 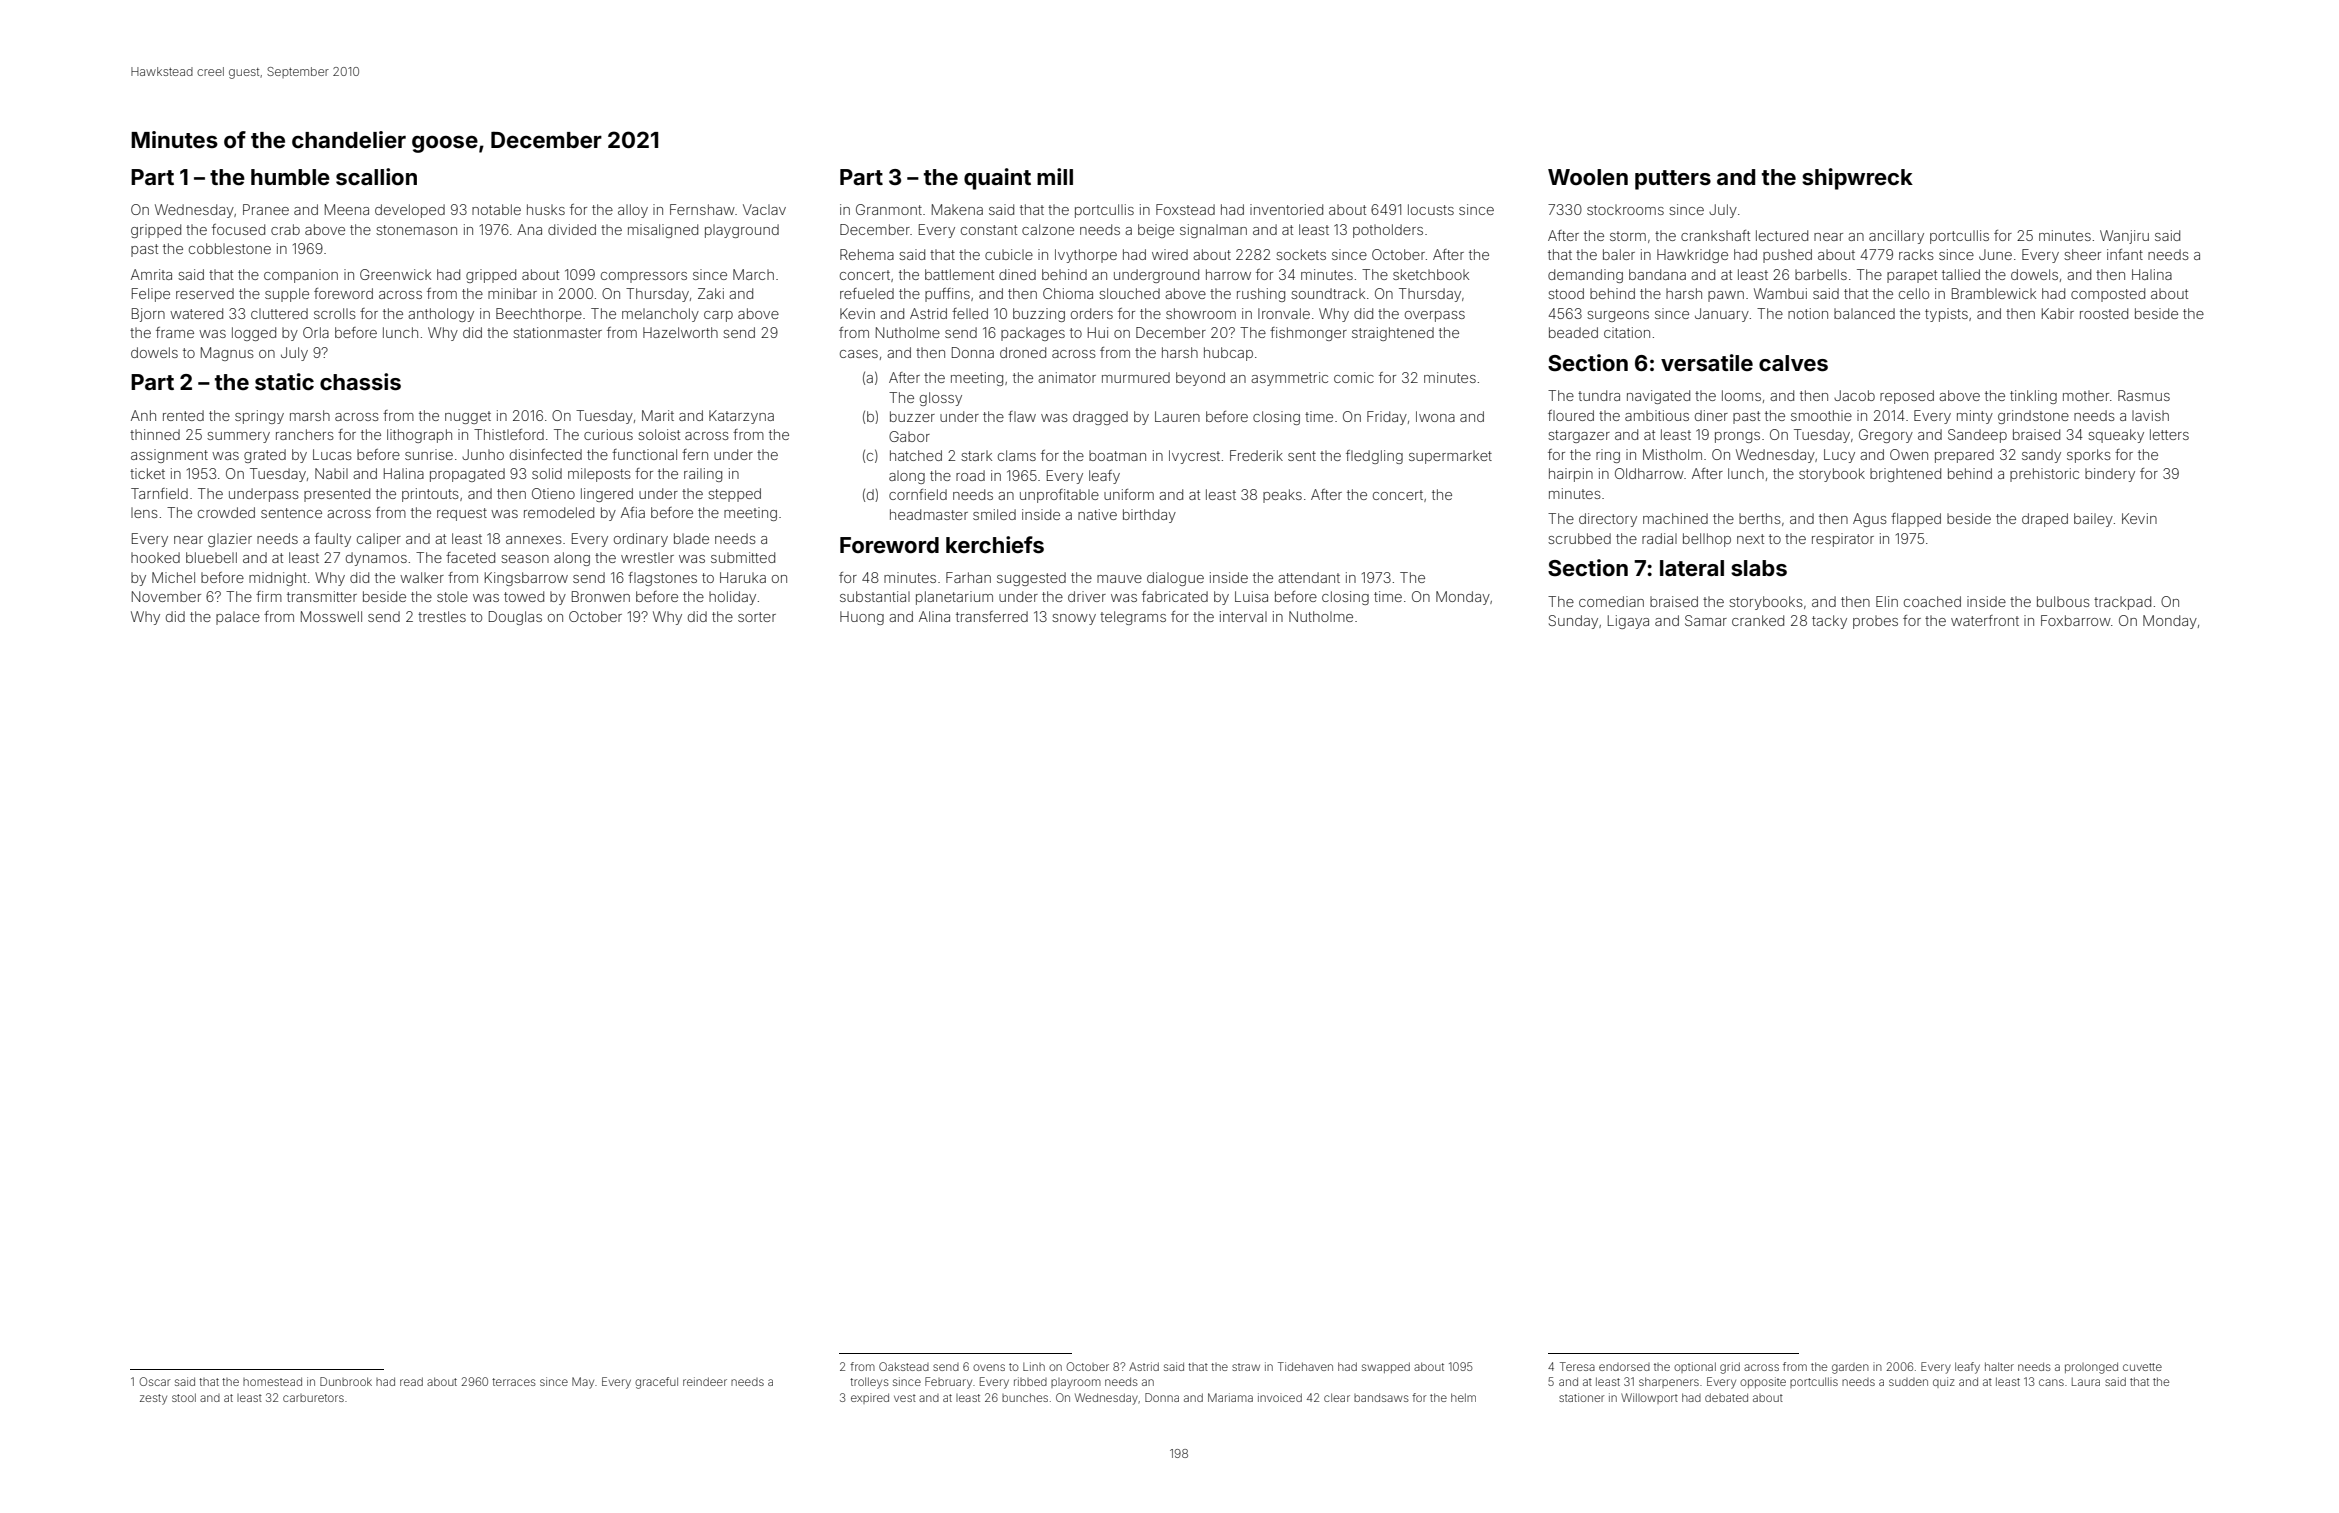 I want to click on trestles, so click(x=442, y=616).
